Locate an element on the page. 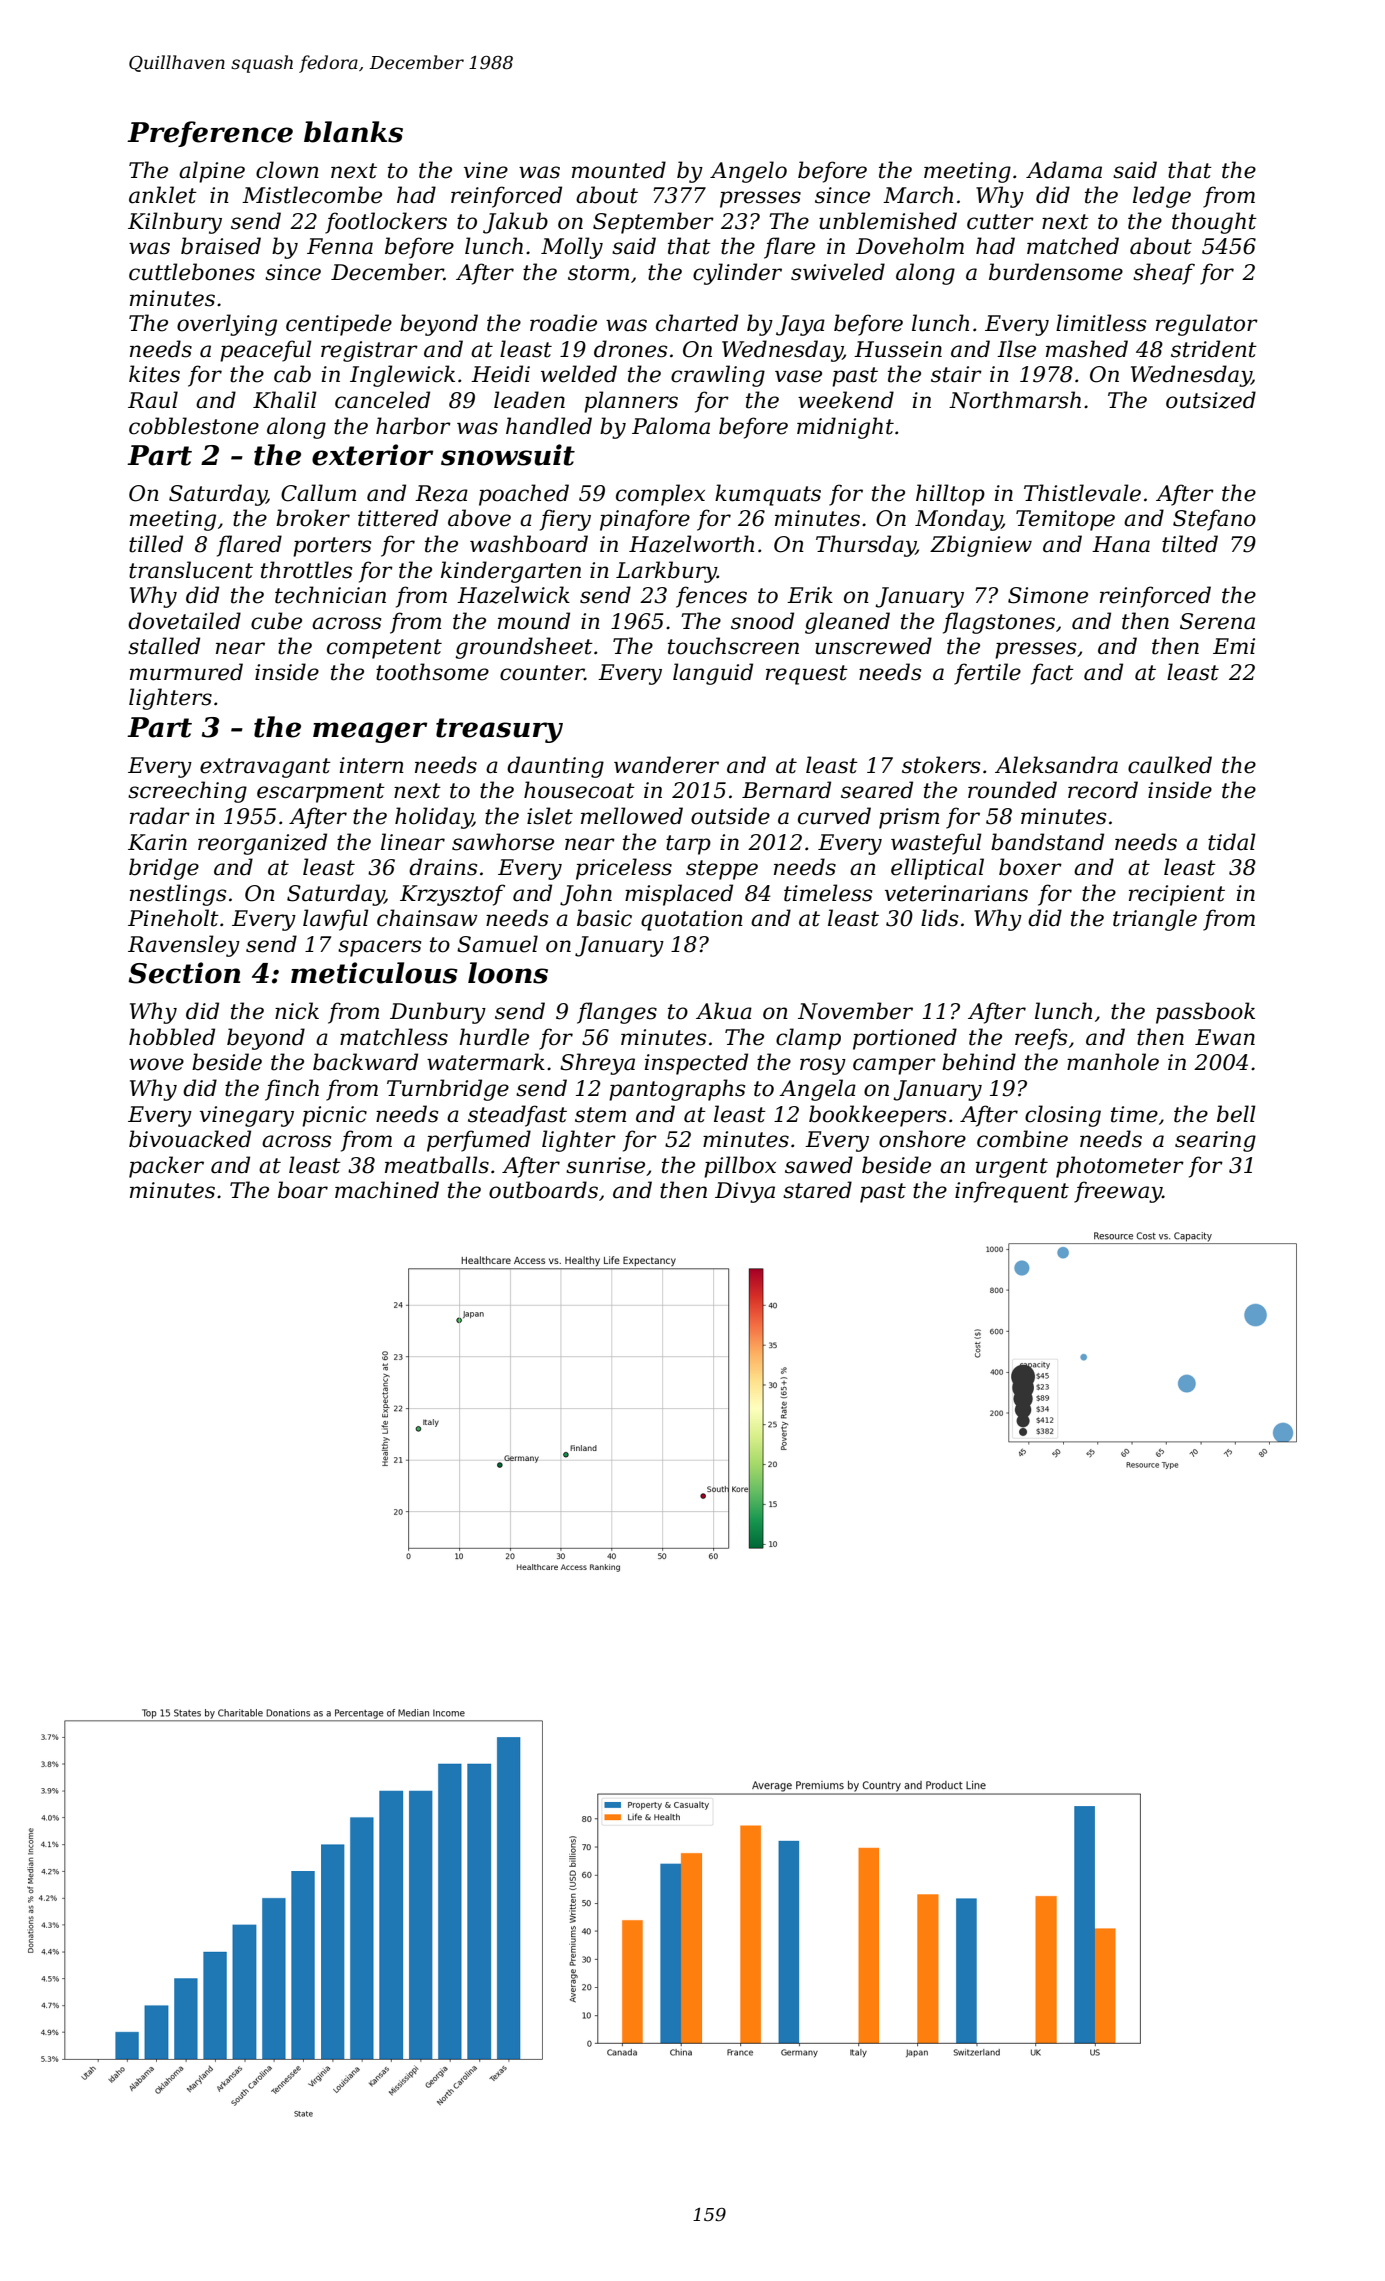 The image size is (1385, 2281). infrequent is located at coordinates (1012, 1192).
